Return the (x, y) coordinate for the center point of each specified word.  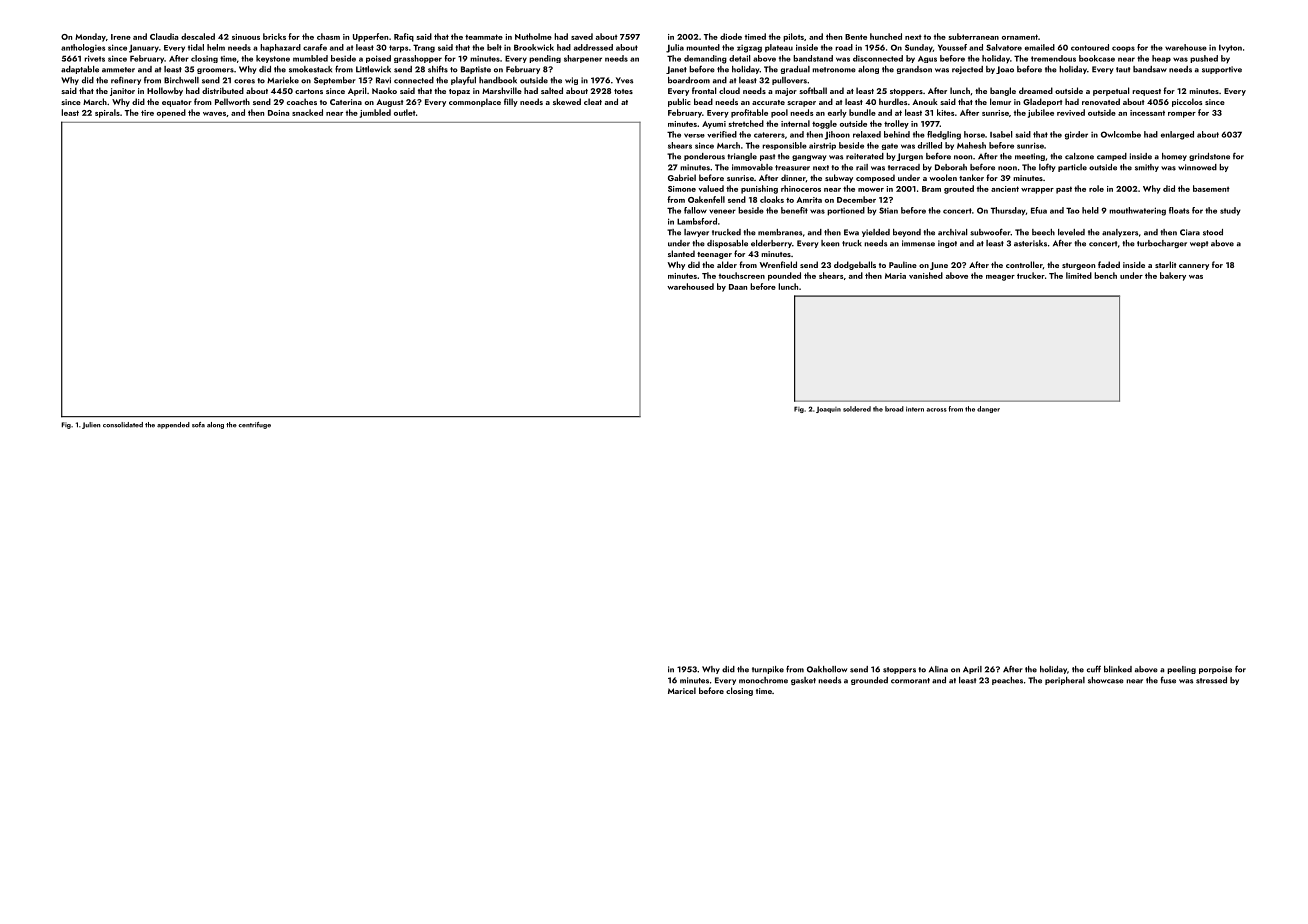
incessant (1147, 113)
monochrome (763, 680)
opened (171, 113)
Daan (738, 287)
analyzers (1120, 233)
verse (694, 135)
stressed (1211, 680)
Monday (90, 37)
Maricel (682, 690)
